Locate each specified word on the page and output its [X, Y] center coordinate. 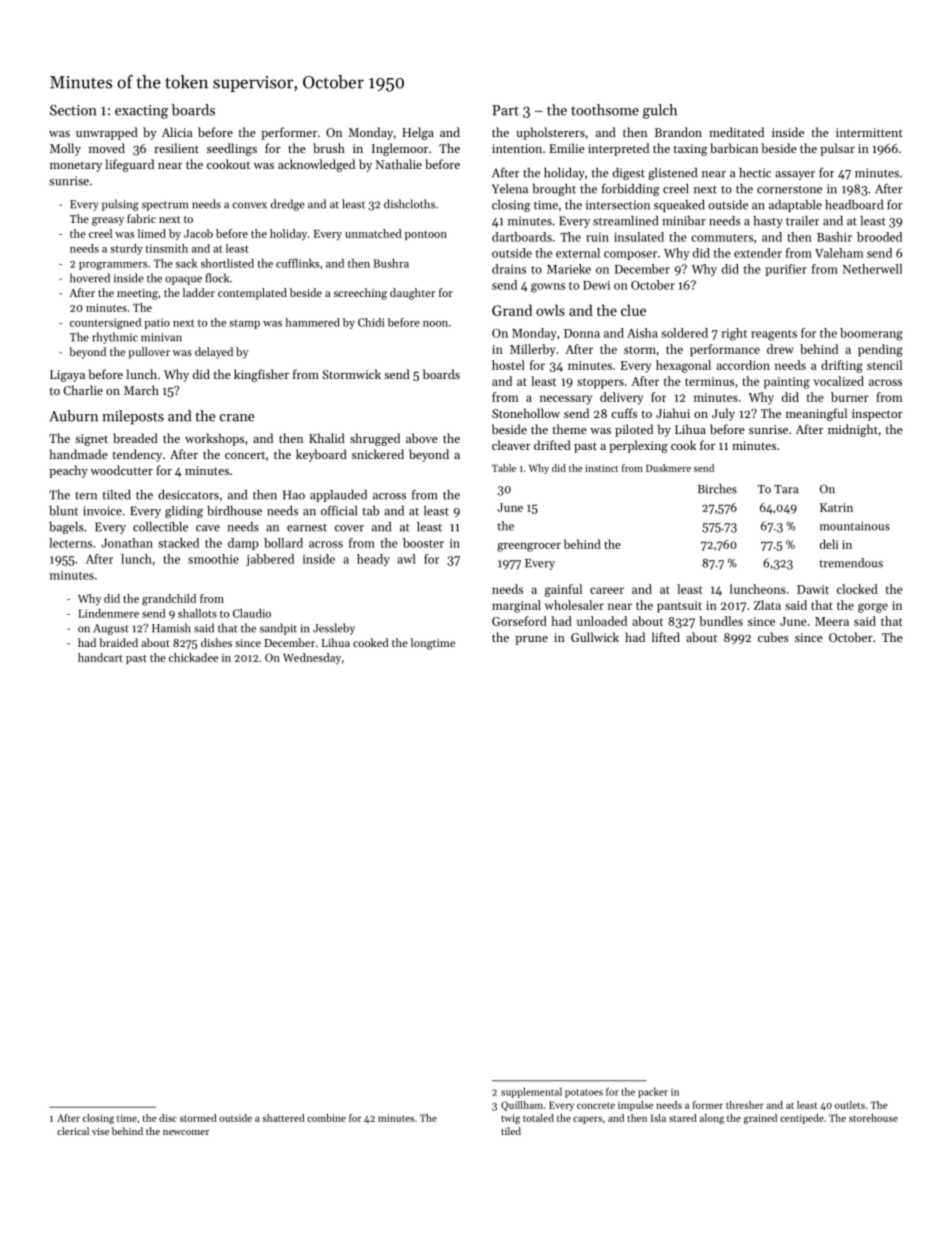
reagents [774, 335]
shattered [283, 1118]
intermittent [869, 132]
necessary [566, 400]
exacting [141, 112]
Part [505, 110]
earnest [307, 528]
